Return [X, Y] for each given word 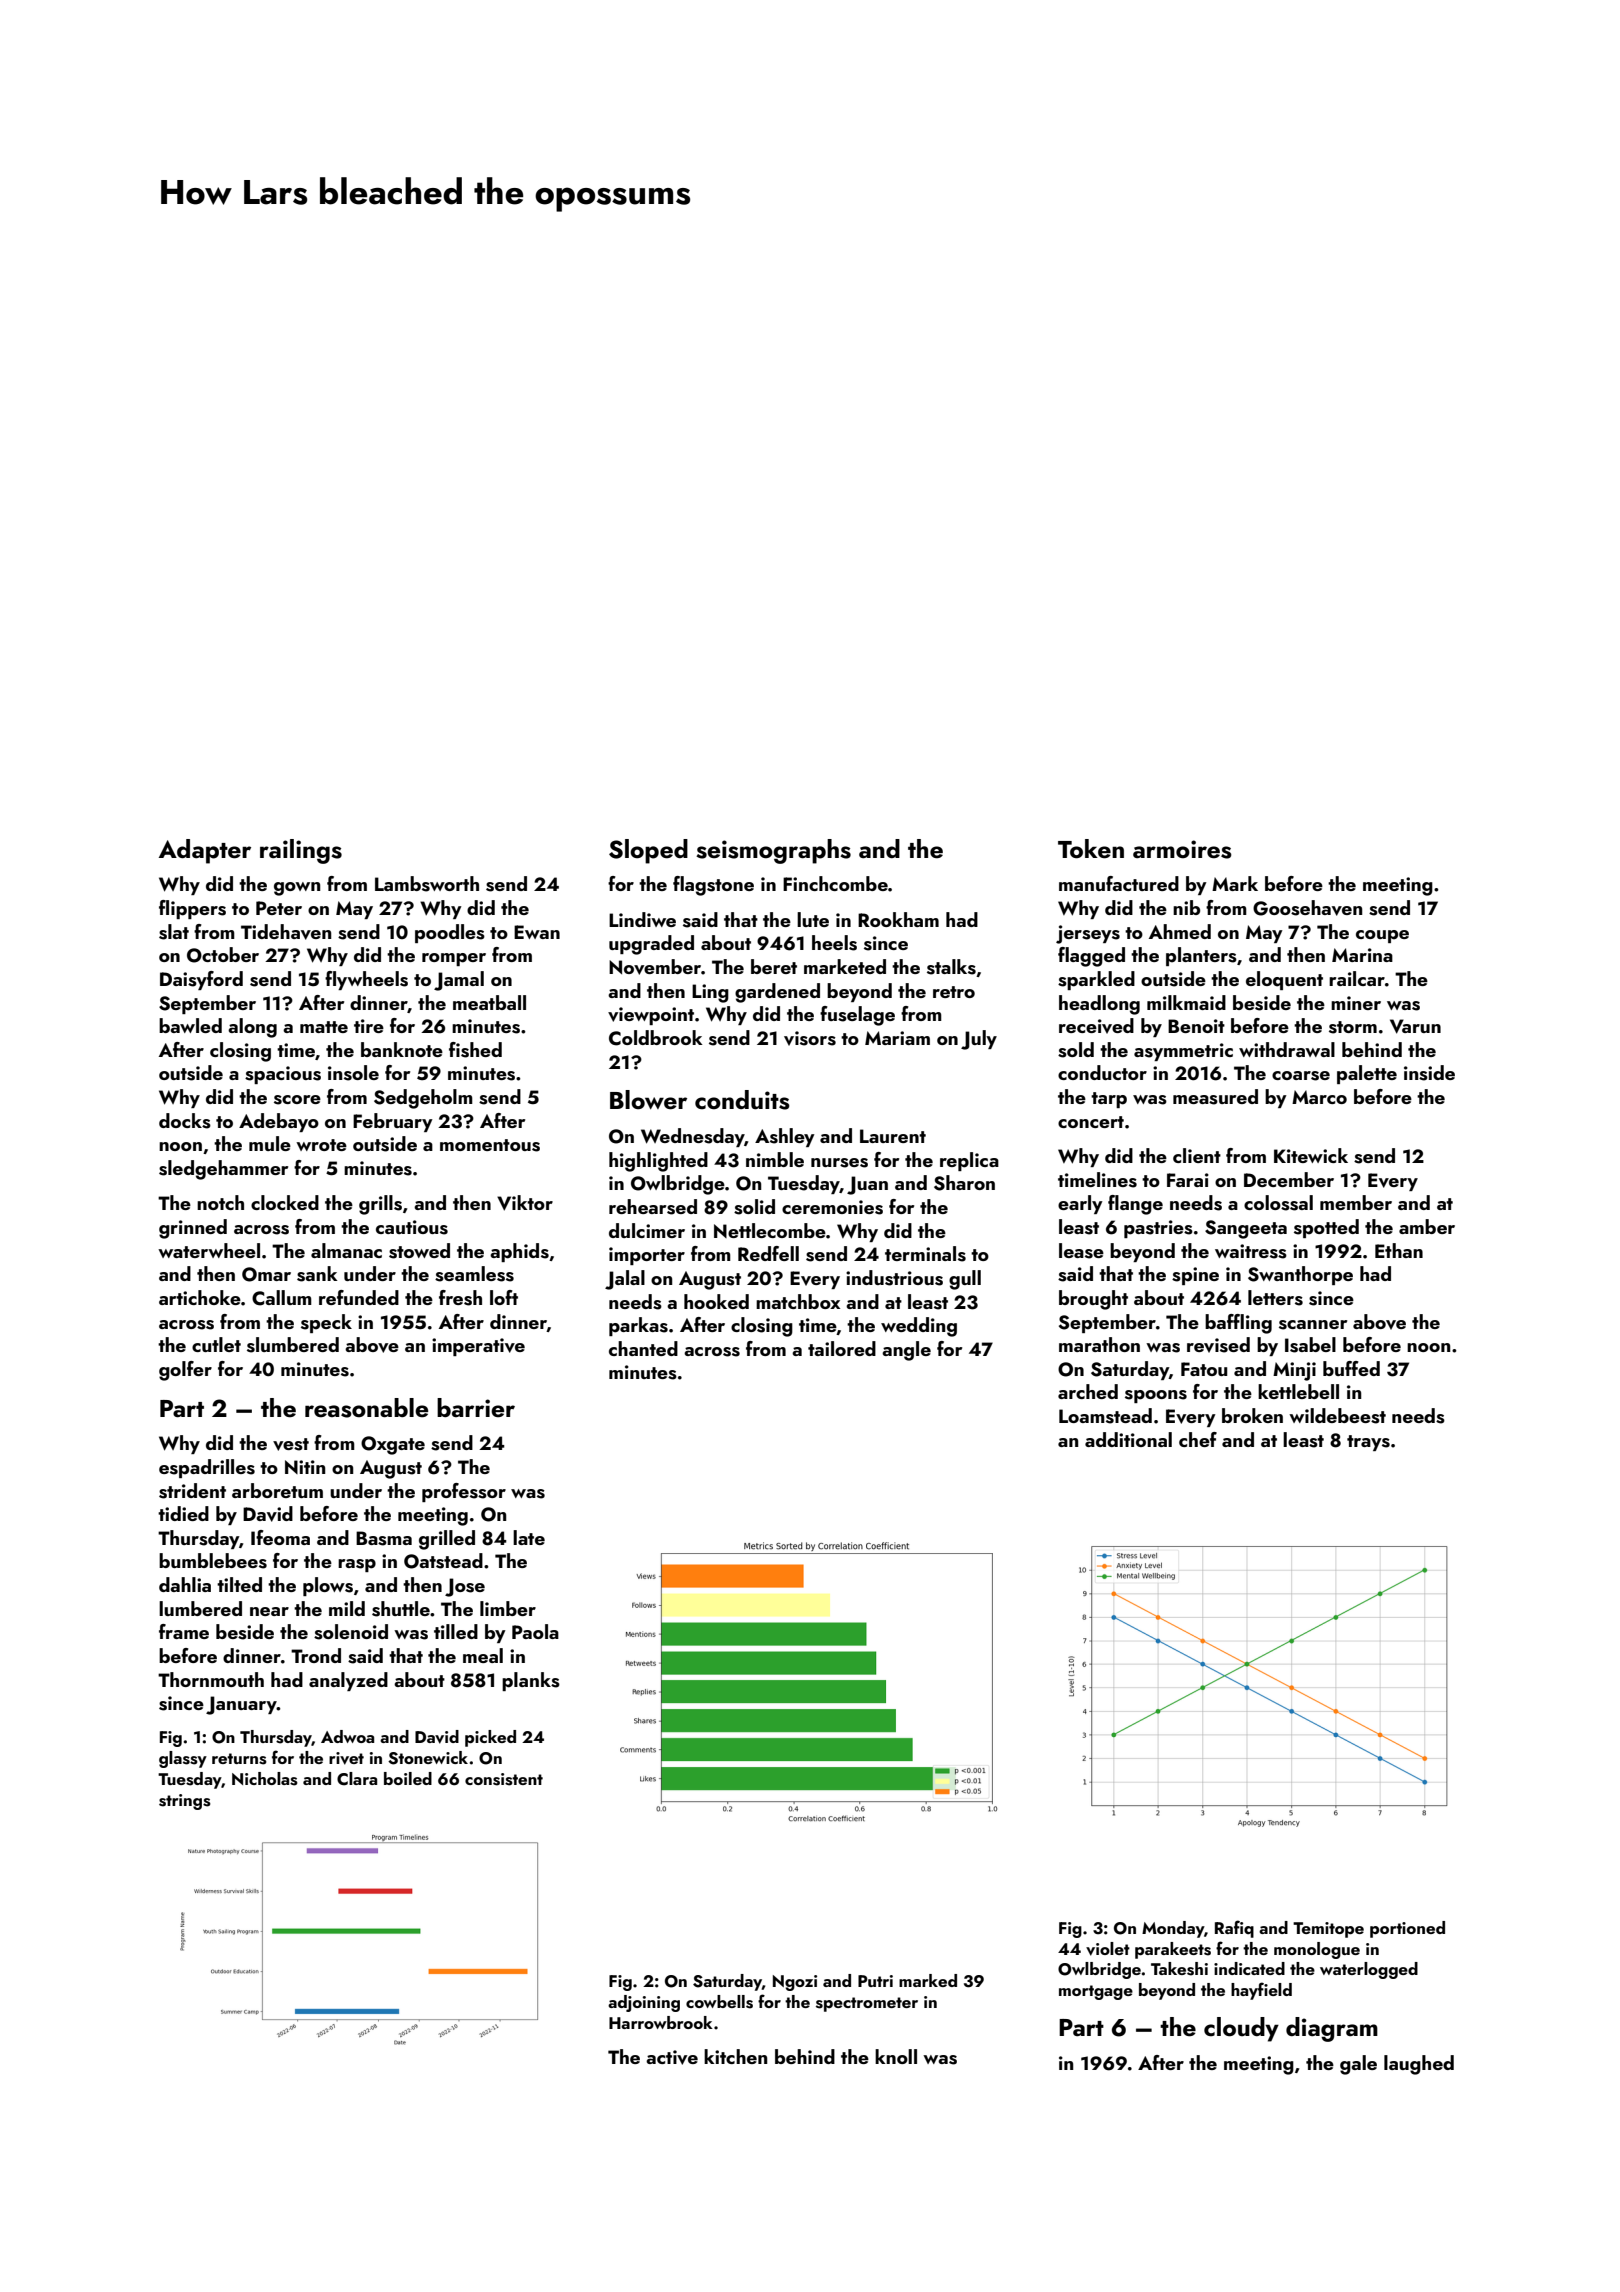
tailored [842, 1348]
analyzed [348, 1681]
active [672, 2057]
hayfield [1261, 1991]
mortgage [1096, 1992]
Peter [279, 908]
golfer [185, 1371]
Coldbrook [656, 1038]
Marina [1362, 955]
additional [1128, 1439]
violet [1108, 1949]
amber [1427, 1226]
